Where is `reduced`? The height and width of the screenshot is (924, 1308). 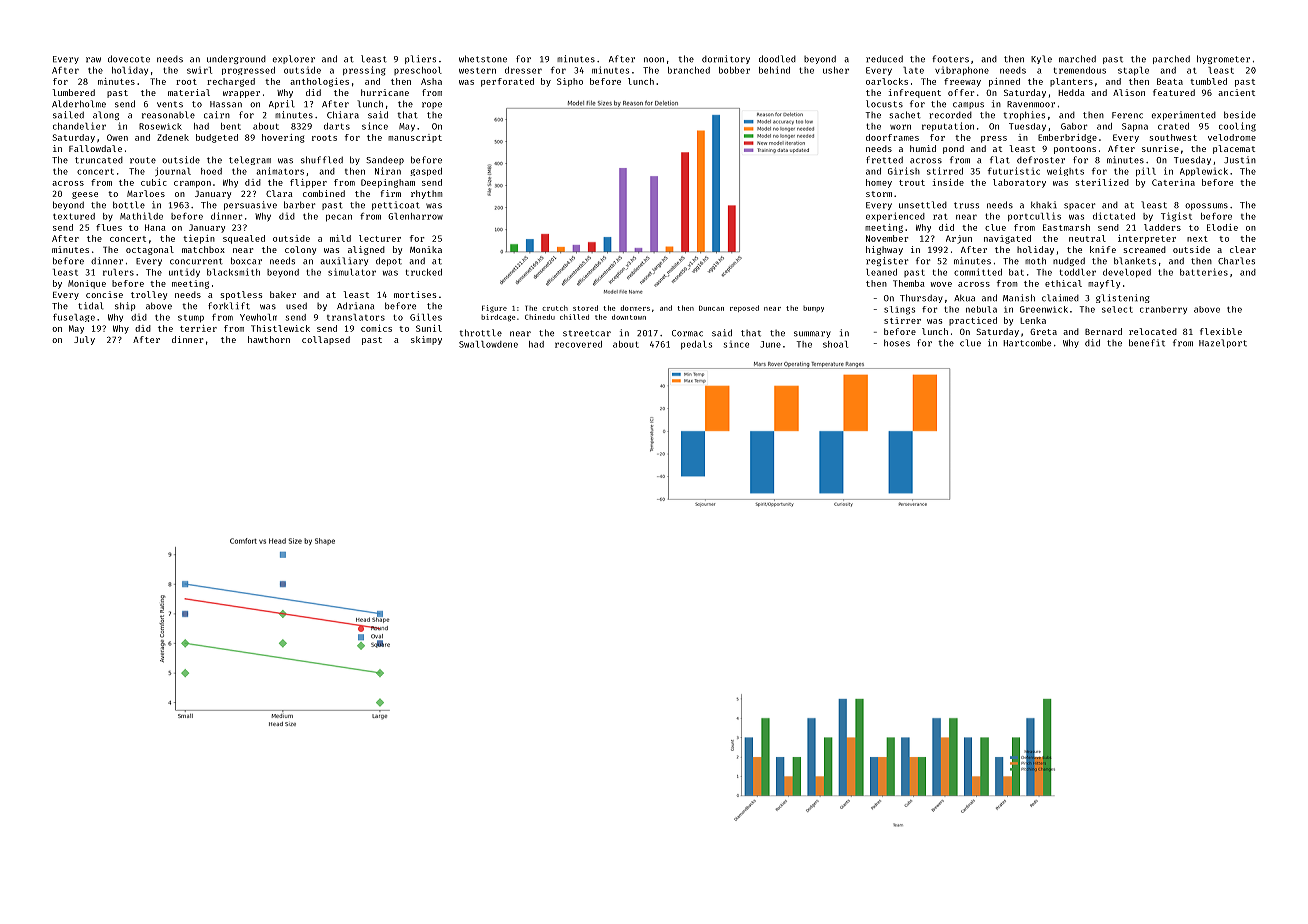 reduced is located at coordinates (884, 59).
